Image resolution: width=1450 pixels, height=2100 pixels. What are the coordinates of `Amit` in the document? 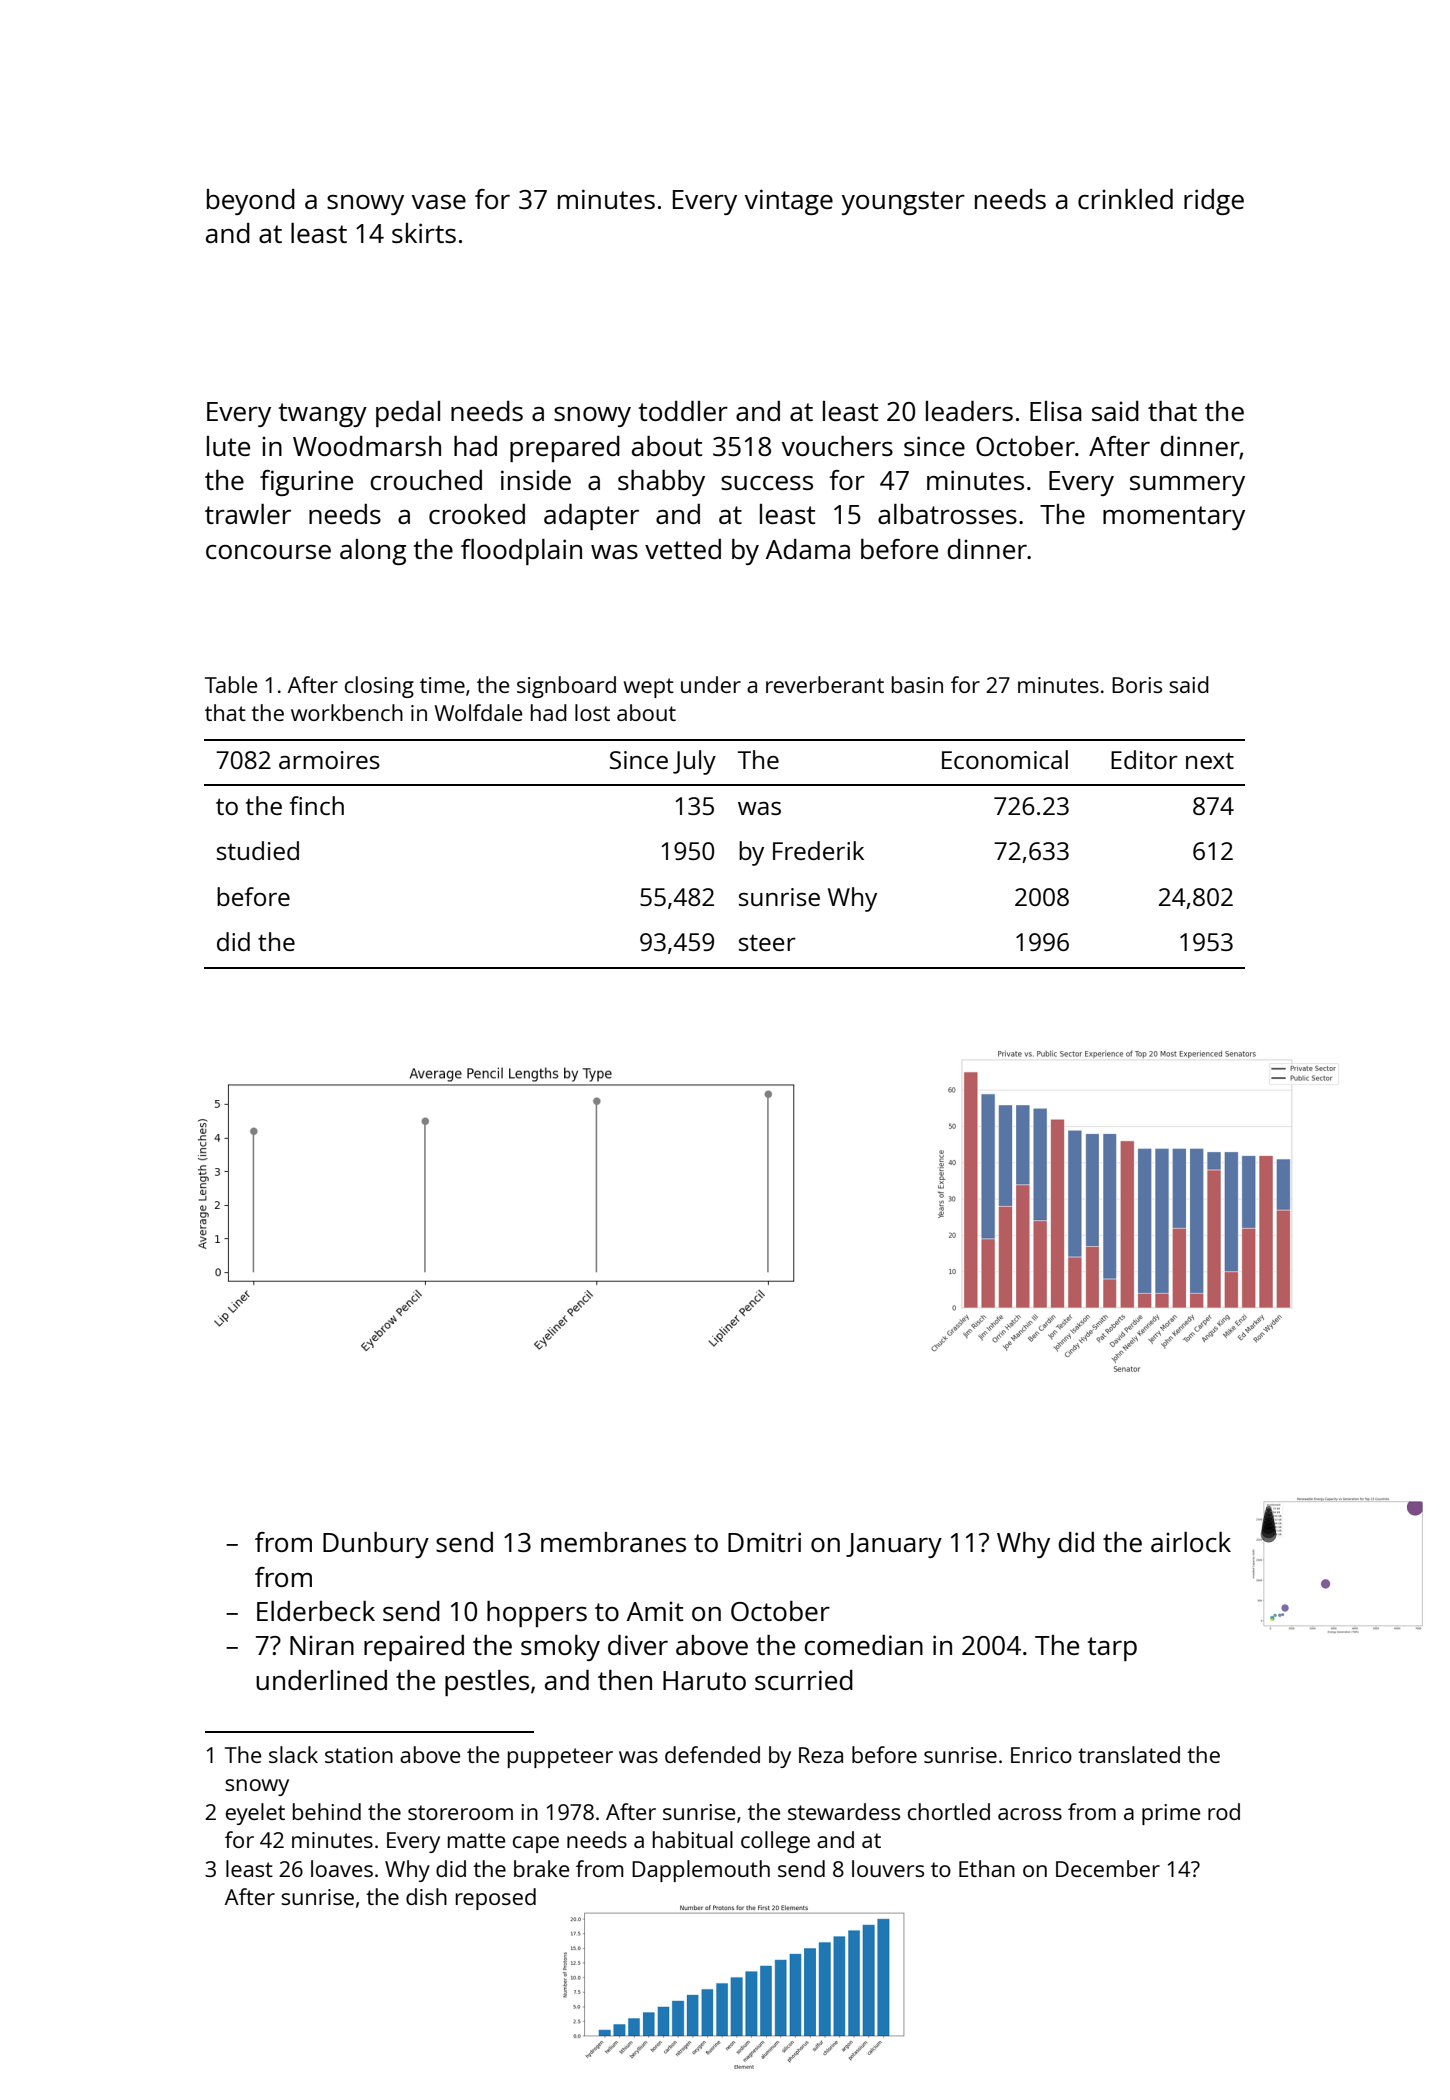 It's located at (655, 1611).
